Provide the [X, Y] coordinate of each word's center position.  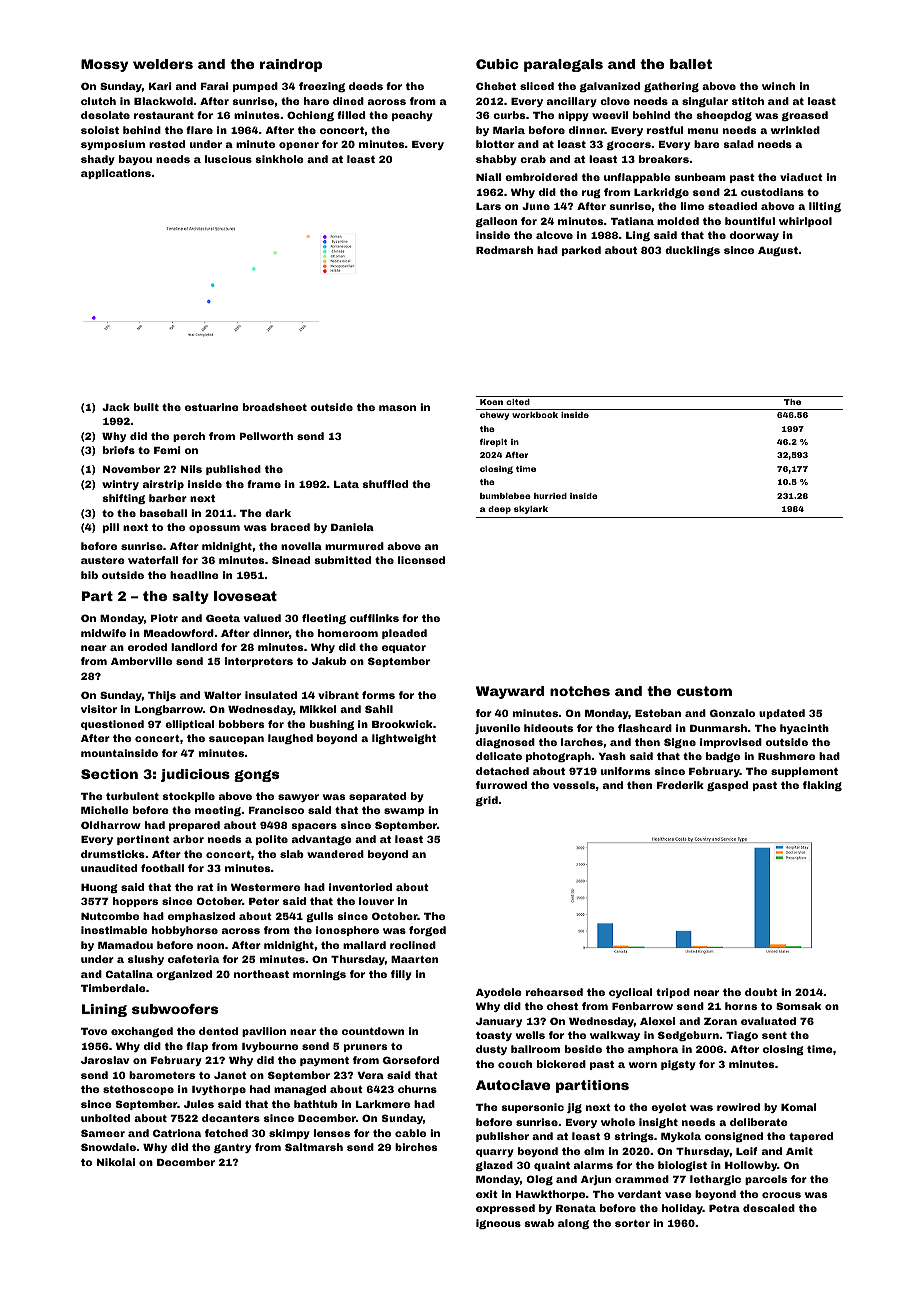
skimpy [289, 1134]
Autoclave [513, 1085]
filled [351, 115]
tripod [673, 993]
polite [272, 840]
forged [427, 931]
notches [580, 691]
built [146, 407]
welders [163, 64]
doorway [754, 236]
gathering [671, 87]
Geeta [223, 618]
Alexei [657, 1021]
